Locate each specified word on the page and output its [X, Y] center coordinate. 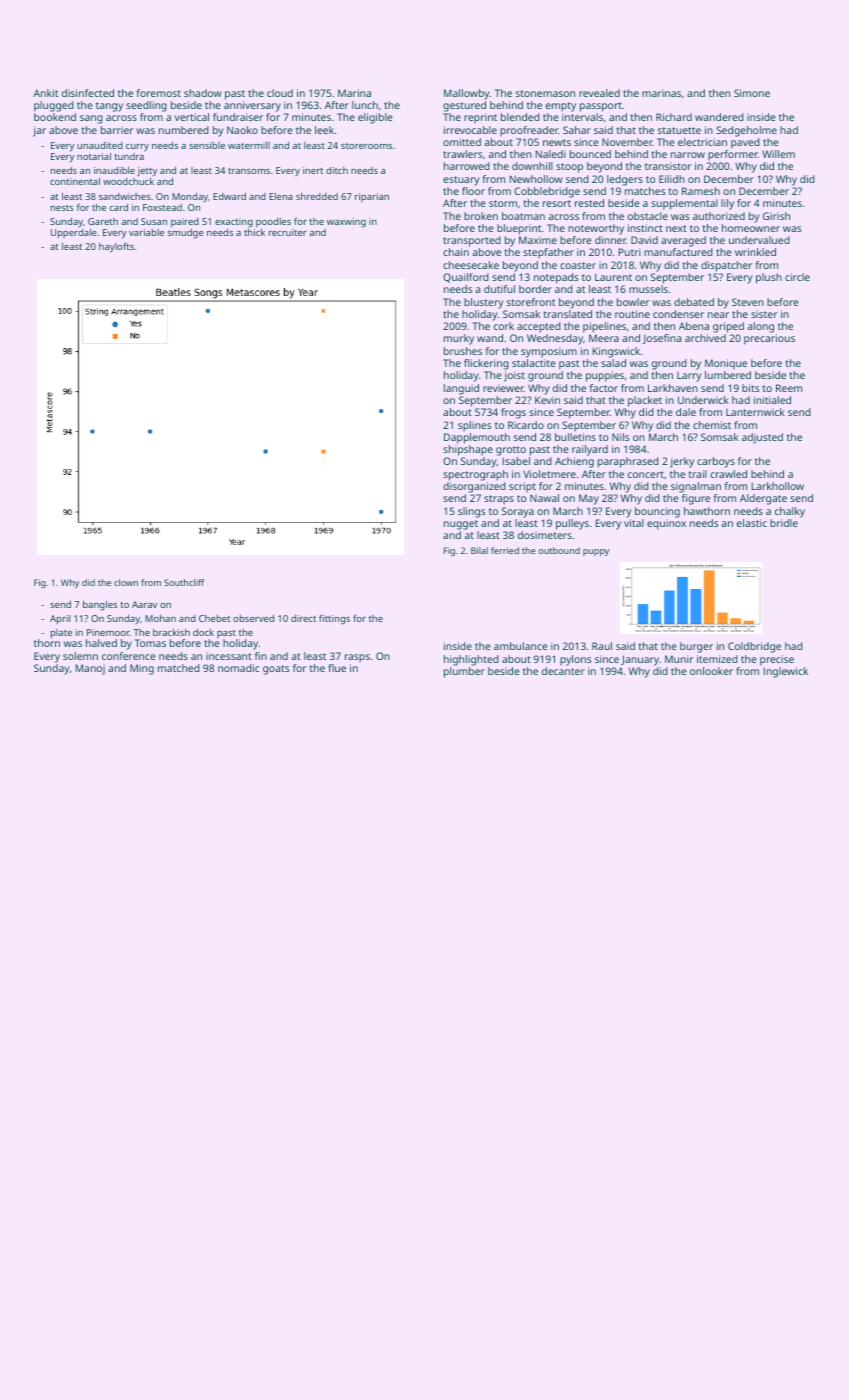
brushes [463, 351]
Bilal [479, 550]
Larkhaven [673, 388]
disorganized [474, 487]
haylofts [116, 247]
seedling [146, 106]
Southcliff [184, 582]
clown [126, 582]
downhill [532, 166]
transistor [668, 166]
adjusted [762, 438]
